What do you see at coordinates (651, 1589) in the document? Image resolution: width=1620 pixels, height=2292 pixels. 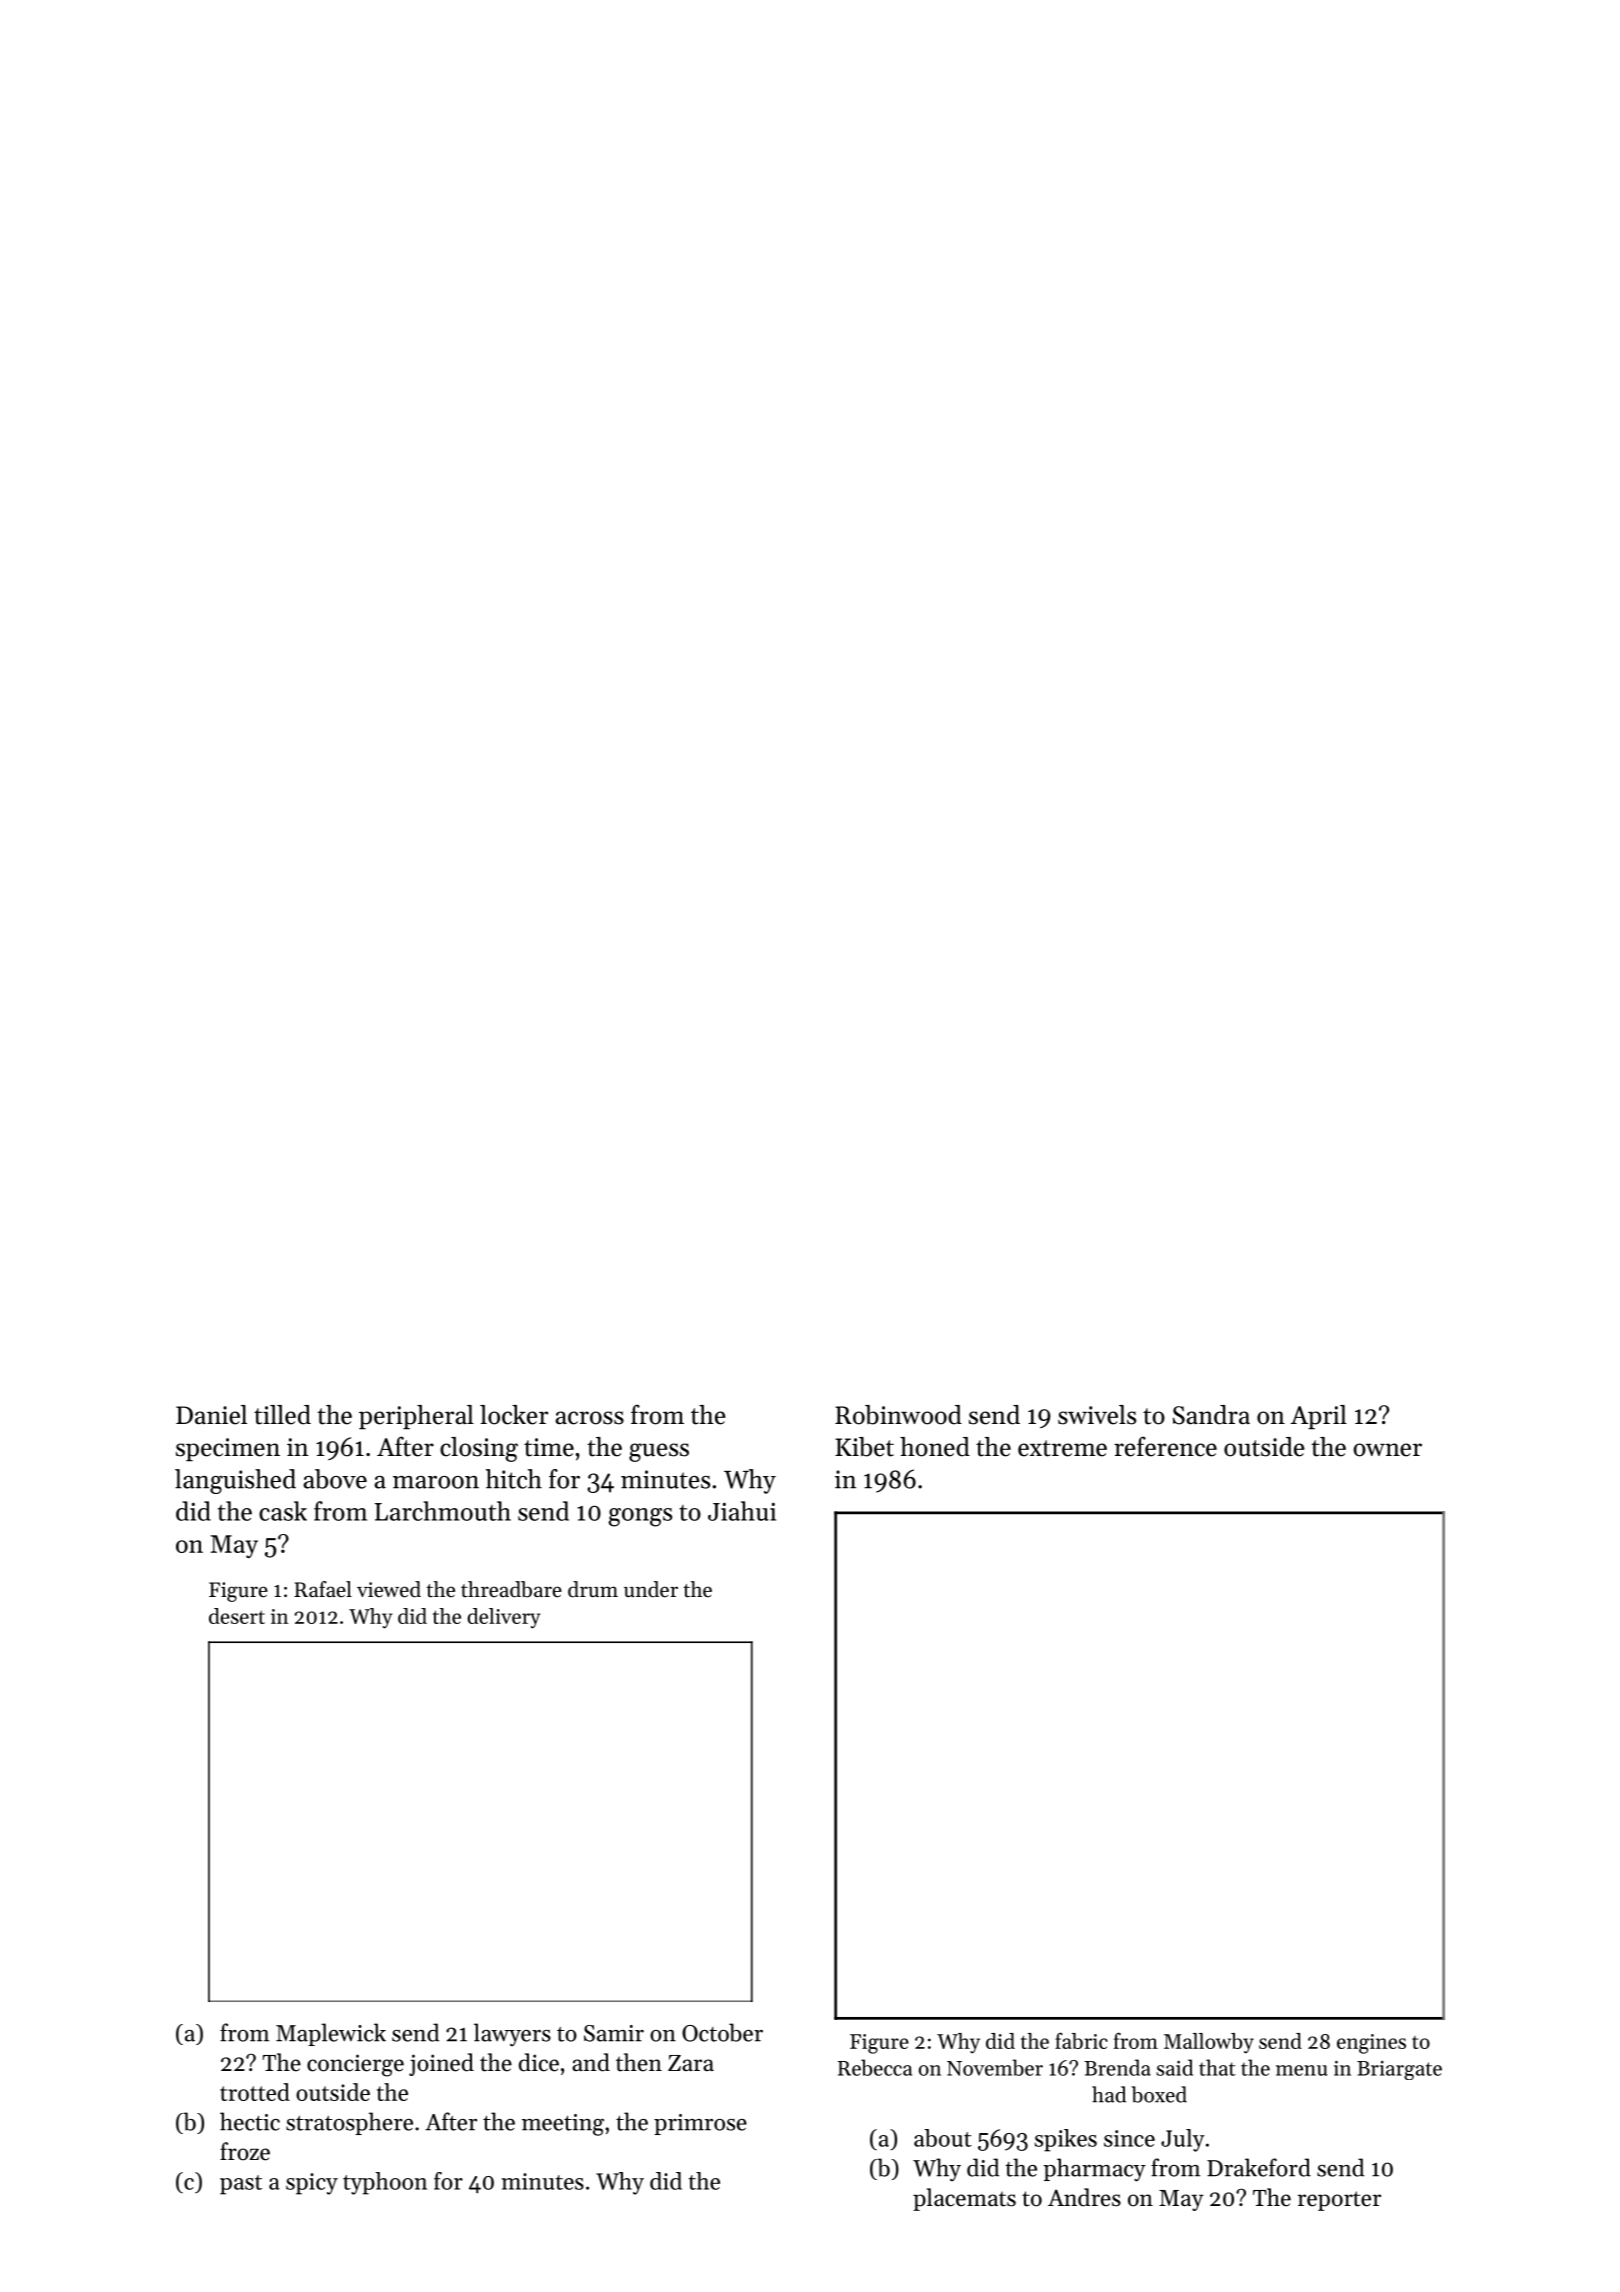 I see `under` at bounding box center [651, 1589].
